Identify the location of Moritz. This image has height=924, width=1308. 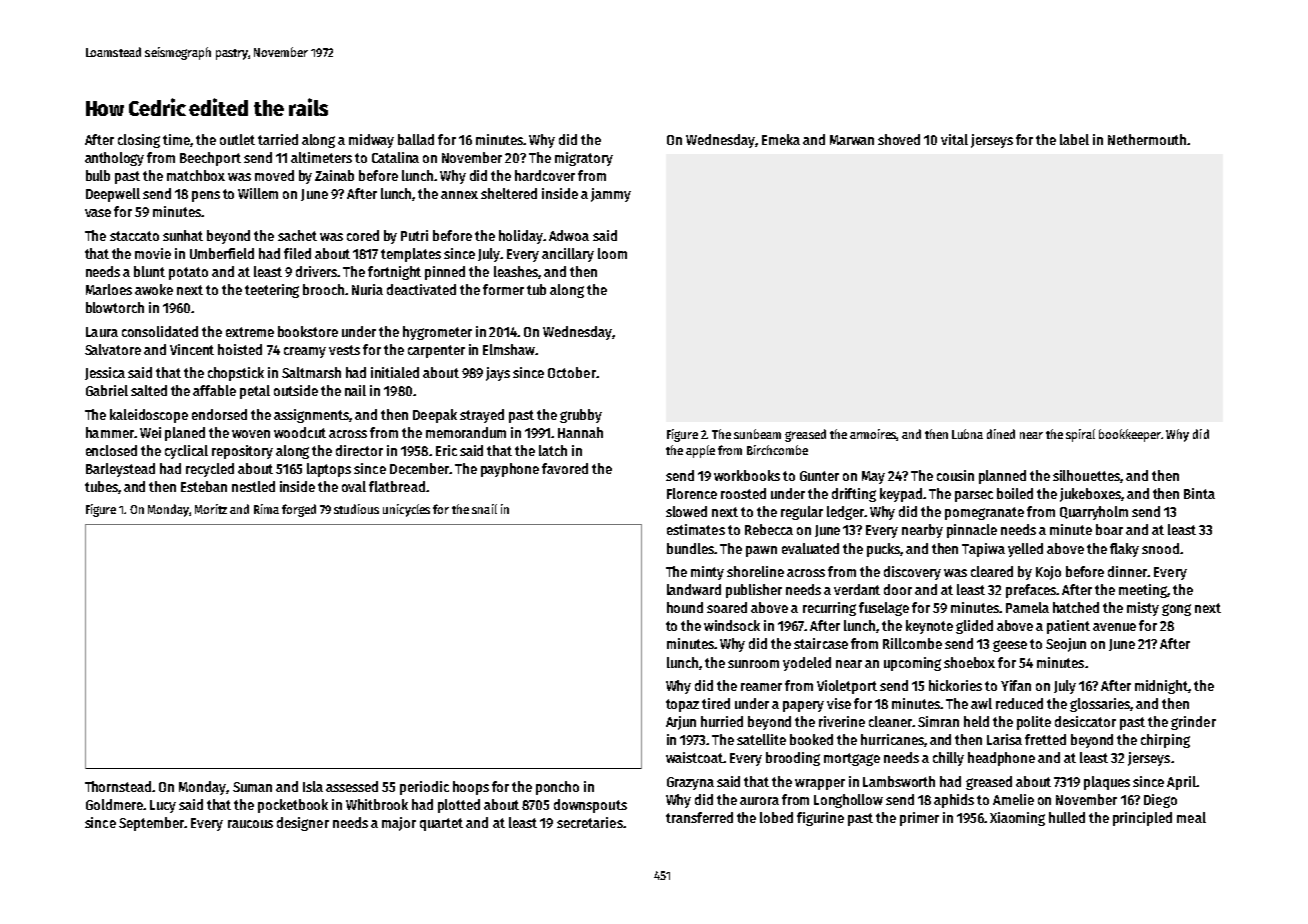
(211, 509).
